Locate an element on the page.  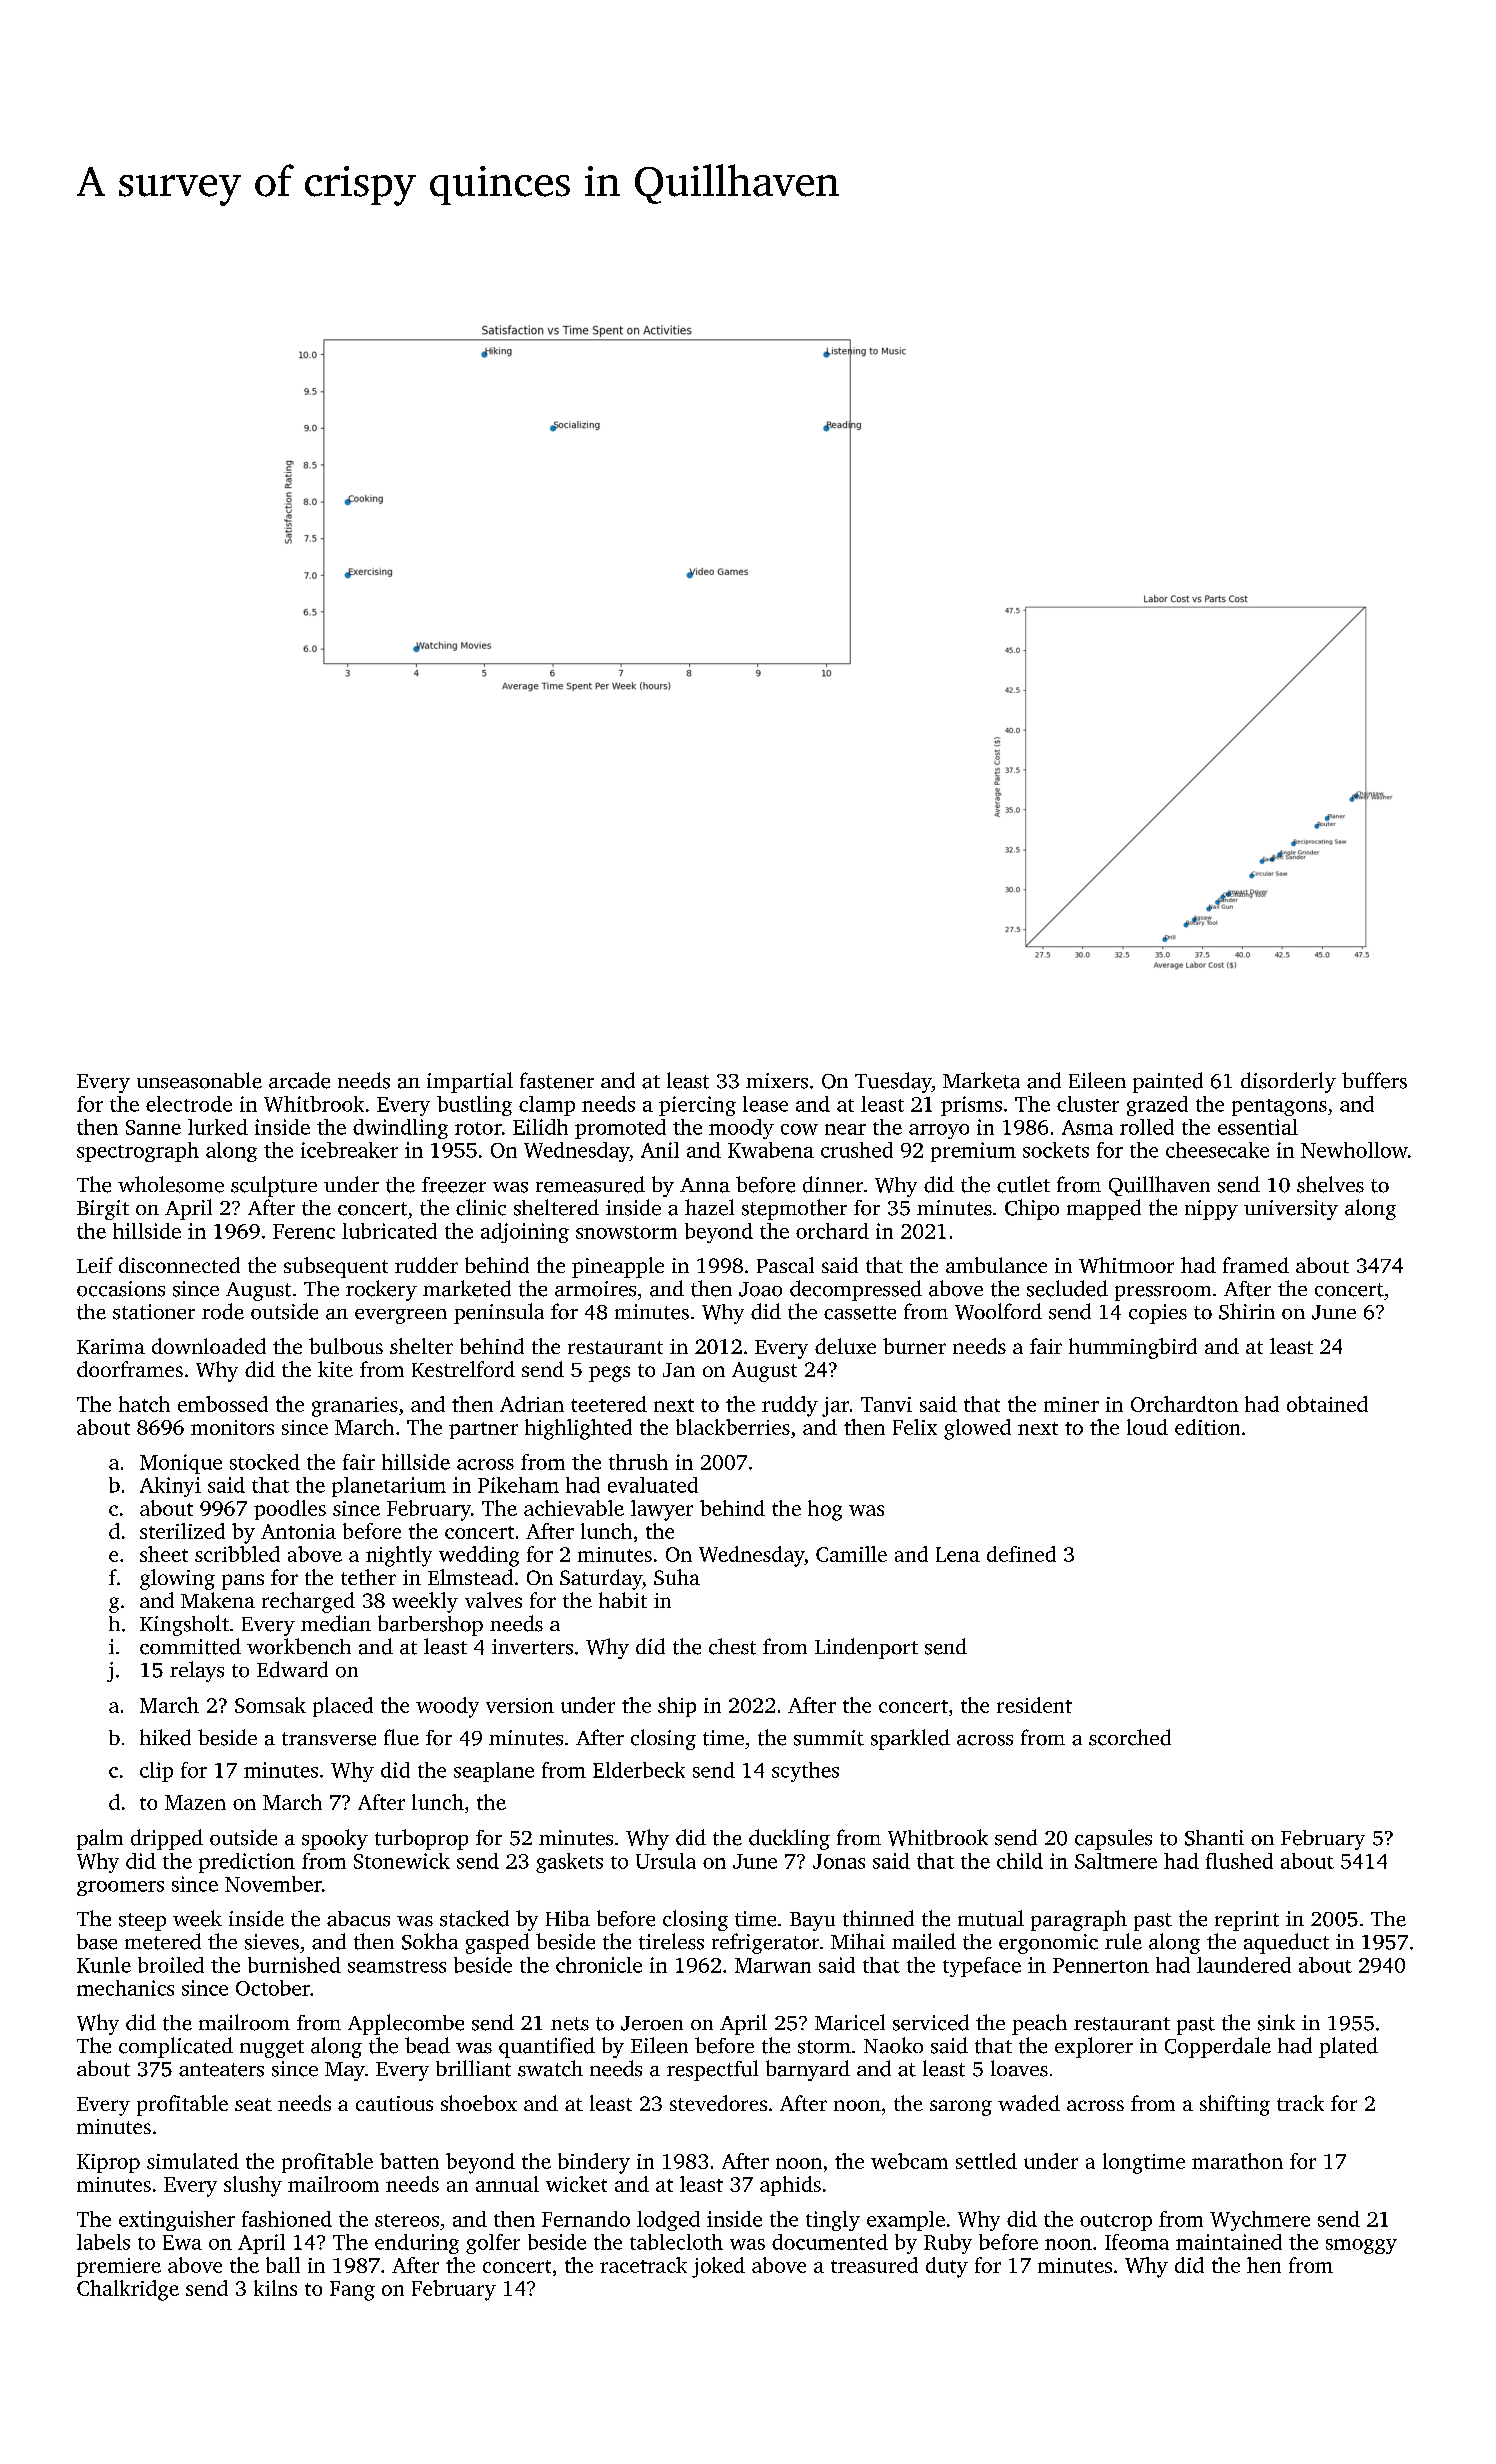
Marwan is located at coordinates (773, 1965).
